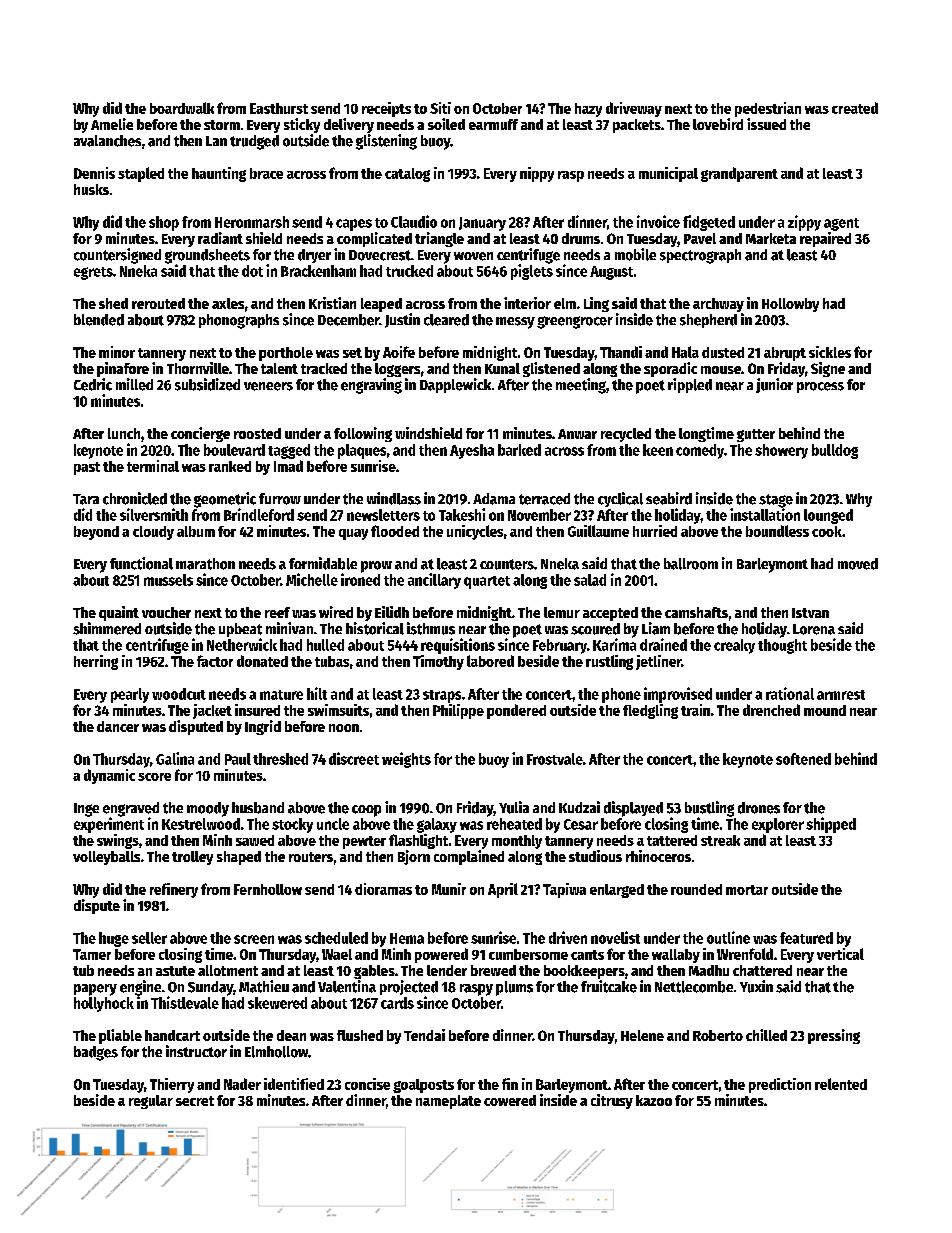 This page has height=1233, width=952. Describe the element at coordinates (437, 825) in the page. I see `galaxy` at that location.
